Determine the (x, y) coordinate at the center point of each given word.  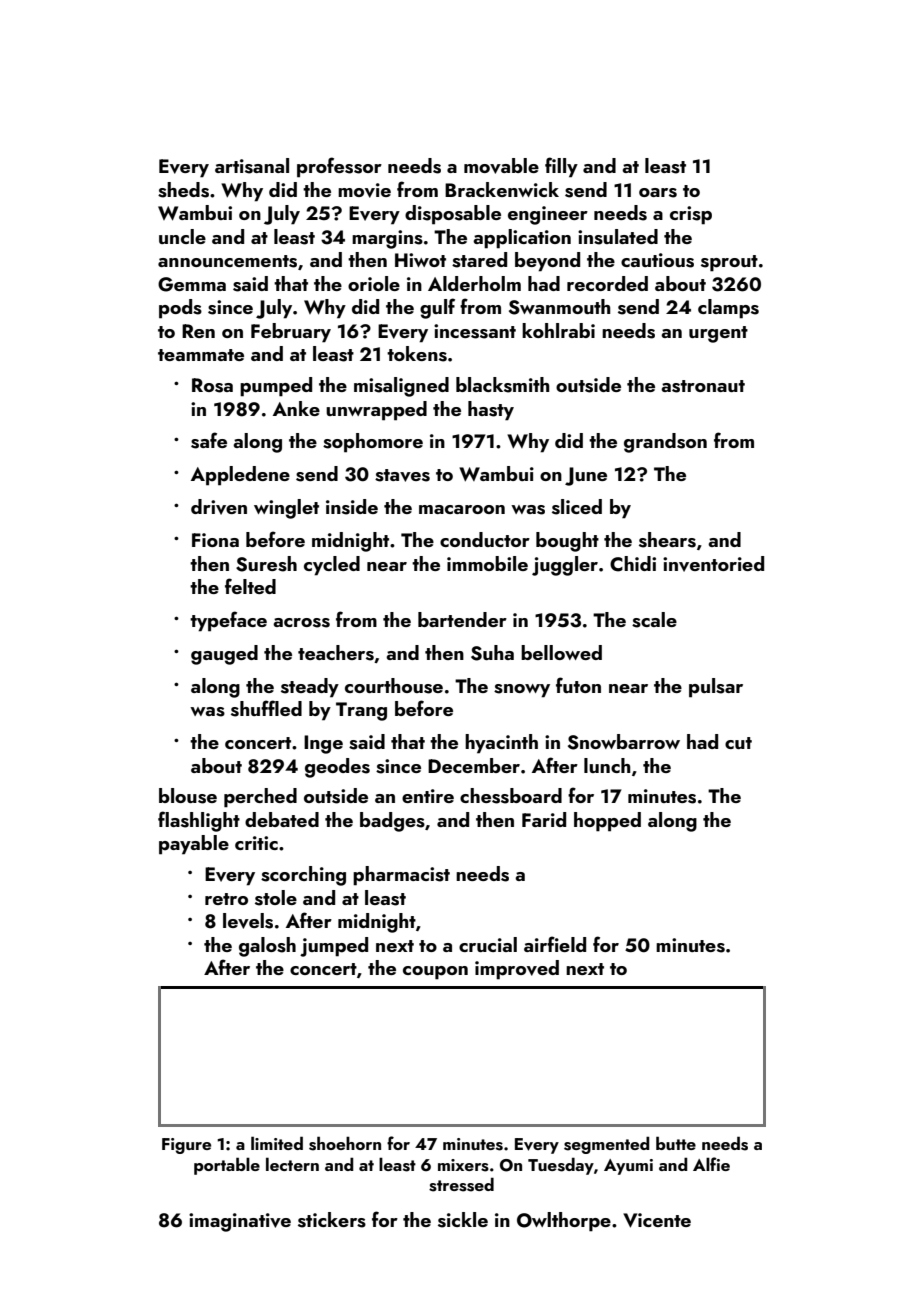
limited (277, 1143)
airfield (555, 944)
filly (561, 167)
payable (194, 845)
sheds (183, 190)
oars (658, 193)
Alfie (711, 1164)
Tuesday (561, 1166)
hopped (607, 822)
